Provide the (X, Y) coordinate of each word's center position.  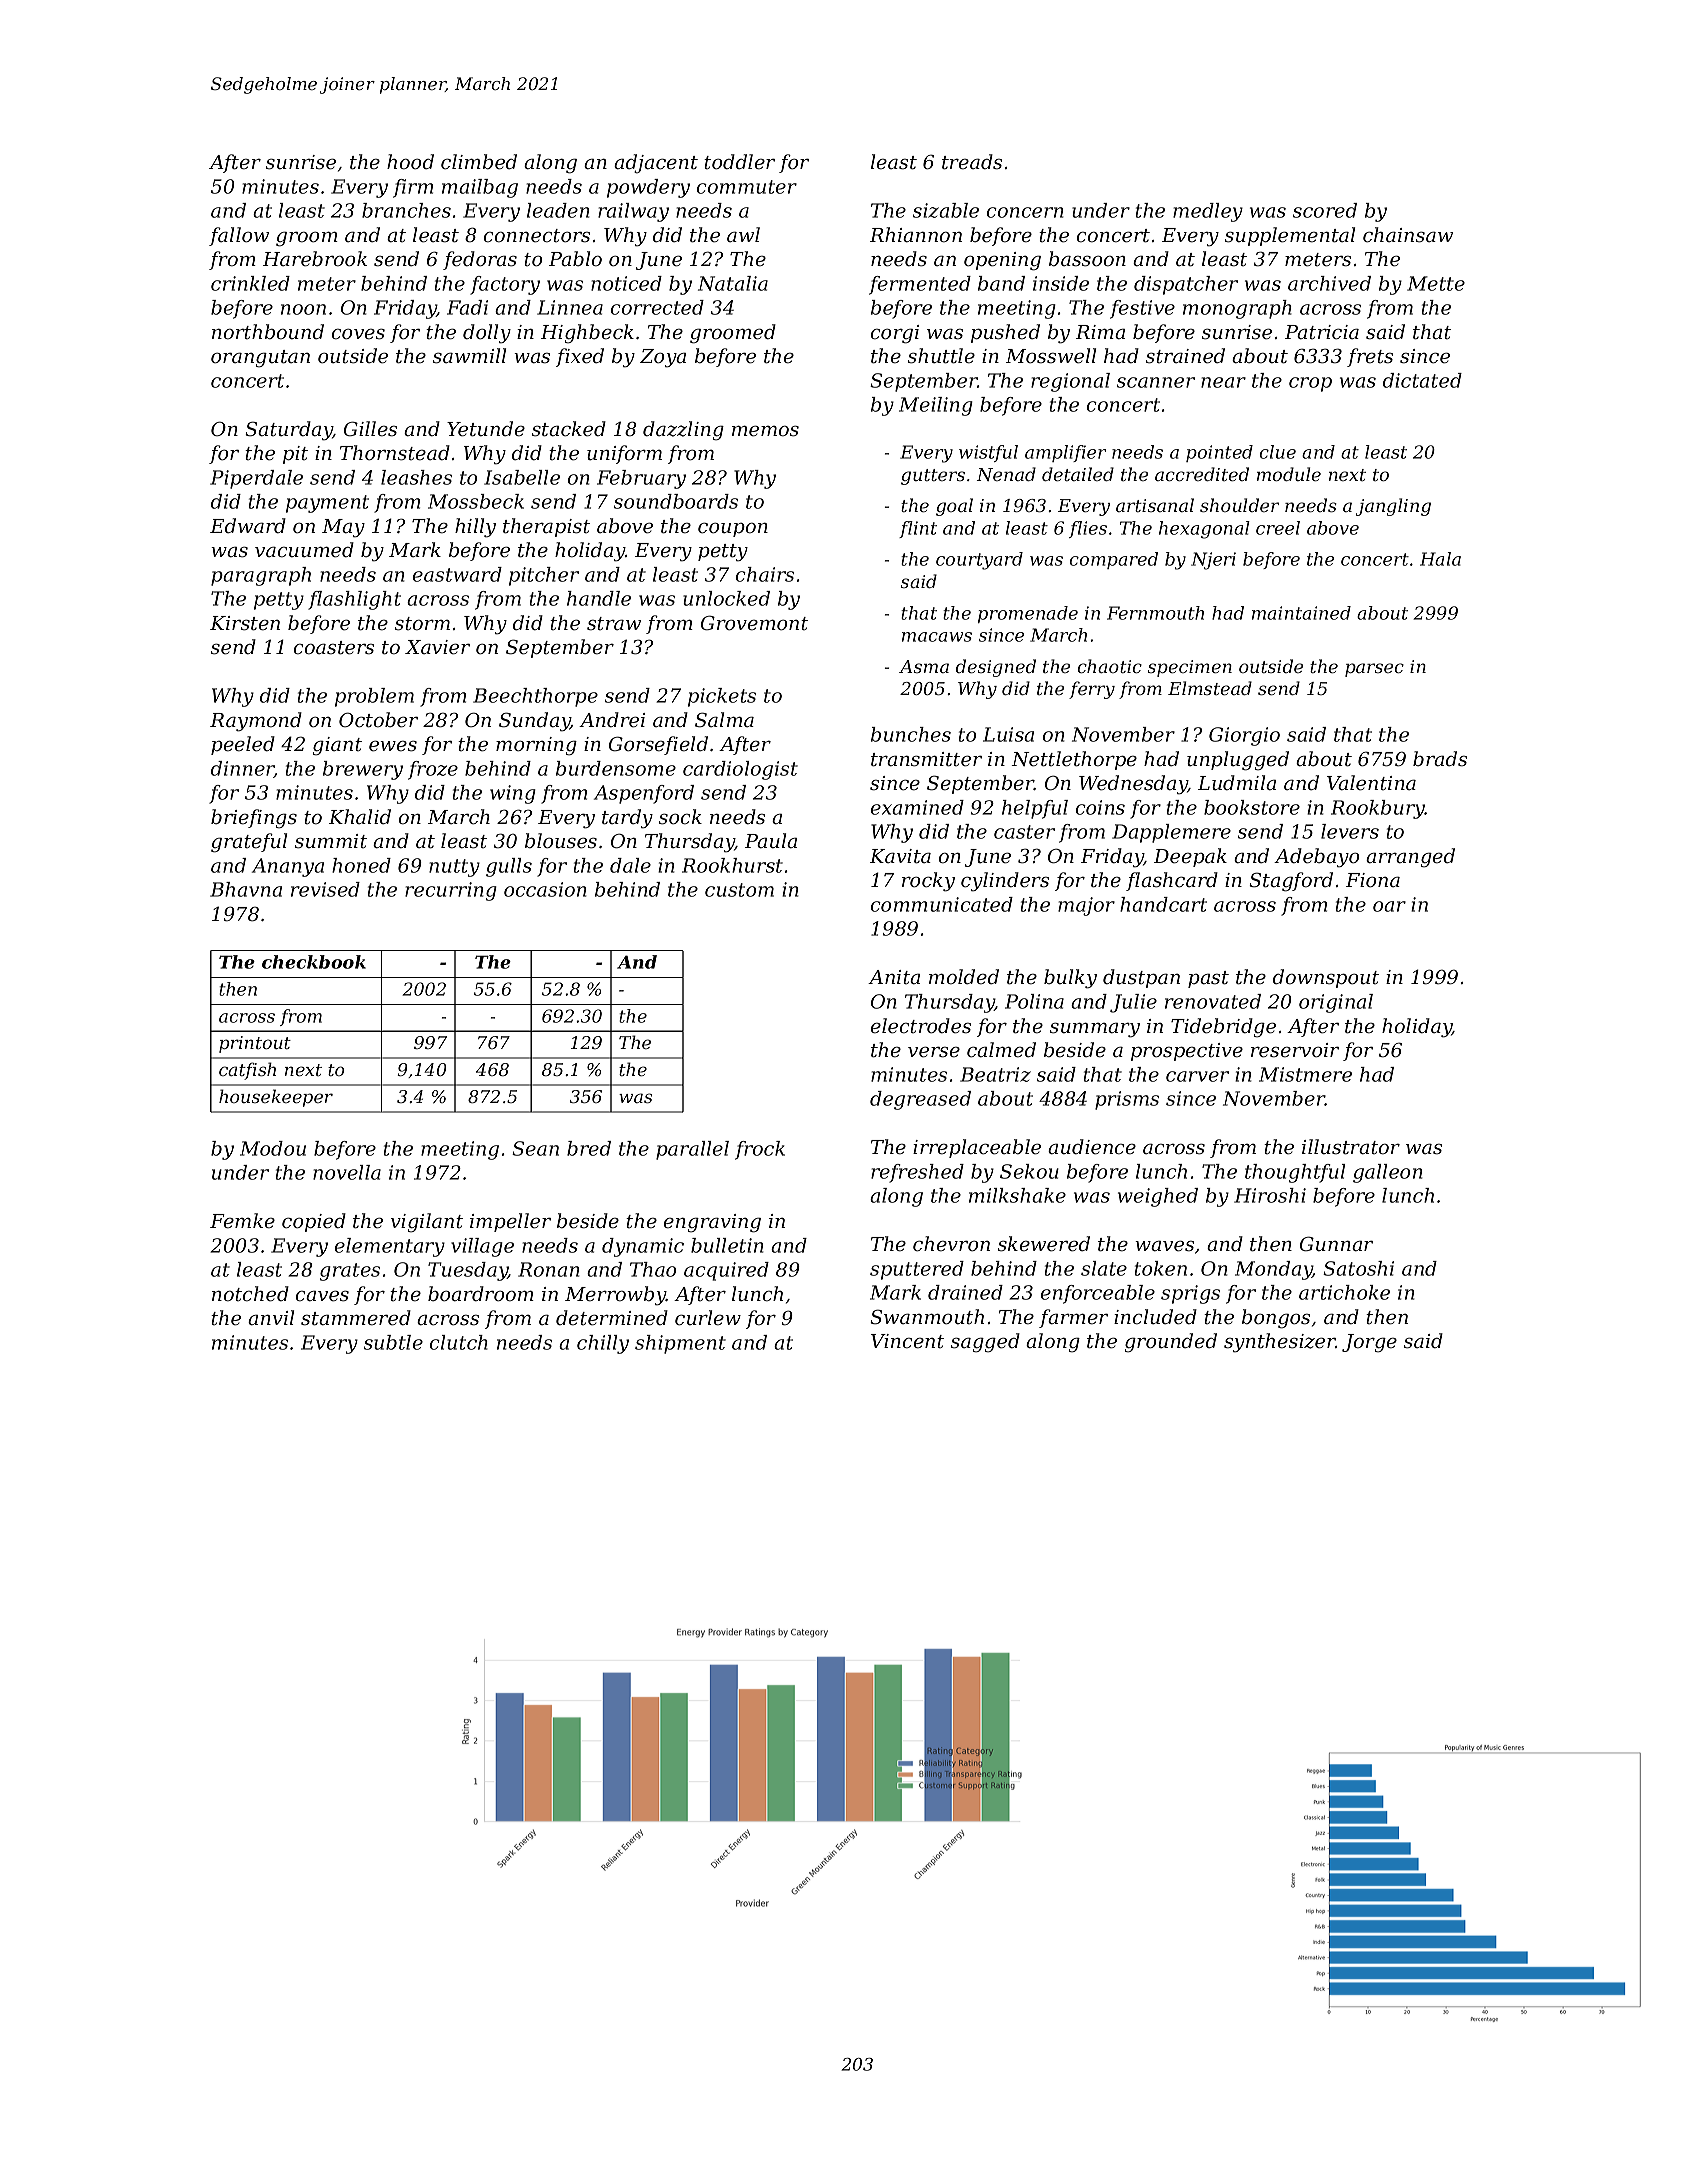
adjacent (656, 164)
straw (614, 624)
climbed (479, 162)
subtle (393, 1342)
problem (374, 697)
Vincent (907, 1341)
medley (1208, 212)
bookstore (1252, 807)
